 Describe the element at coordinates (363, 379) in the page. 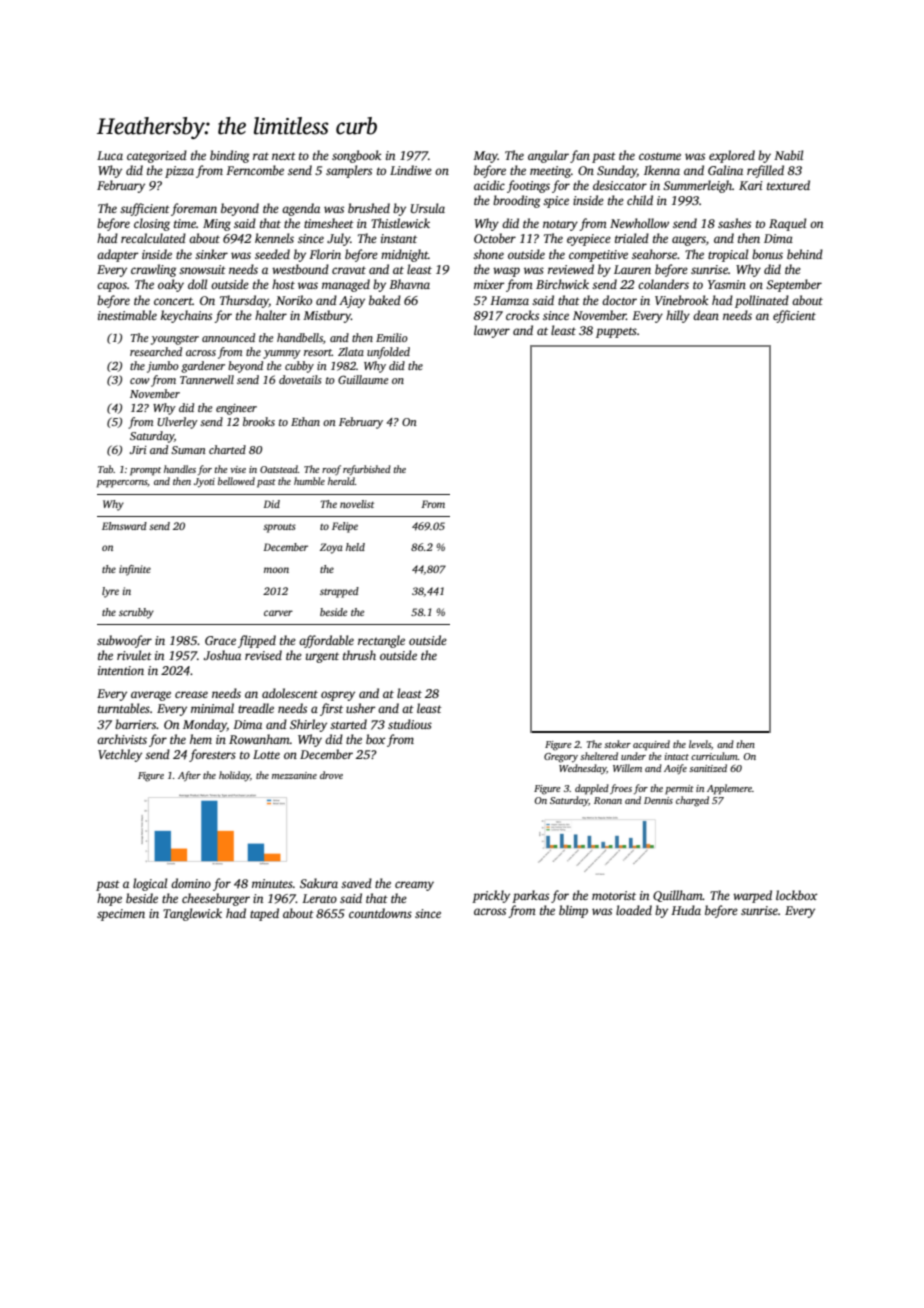

I see `Guillaume` at that location.
